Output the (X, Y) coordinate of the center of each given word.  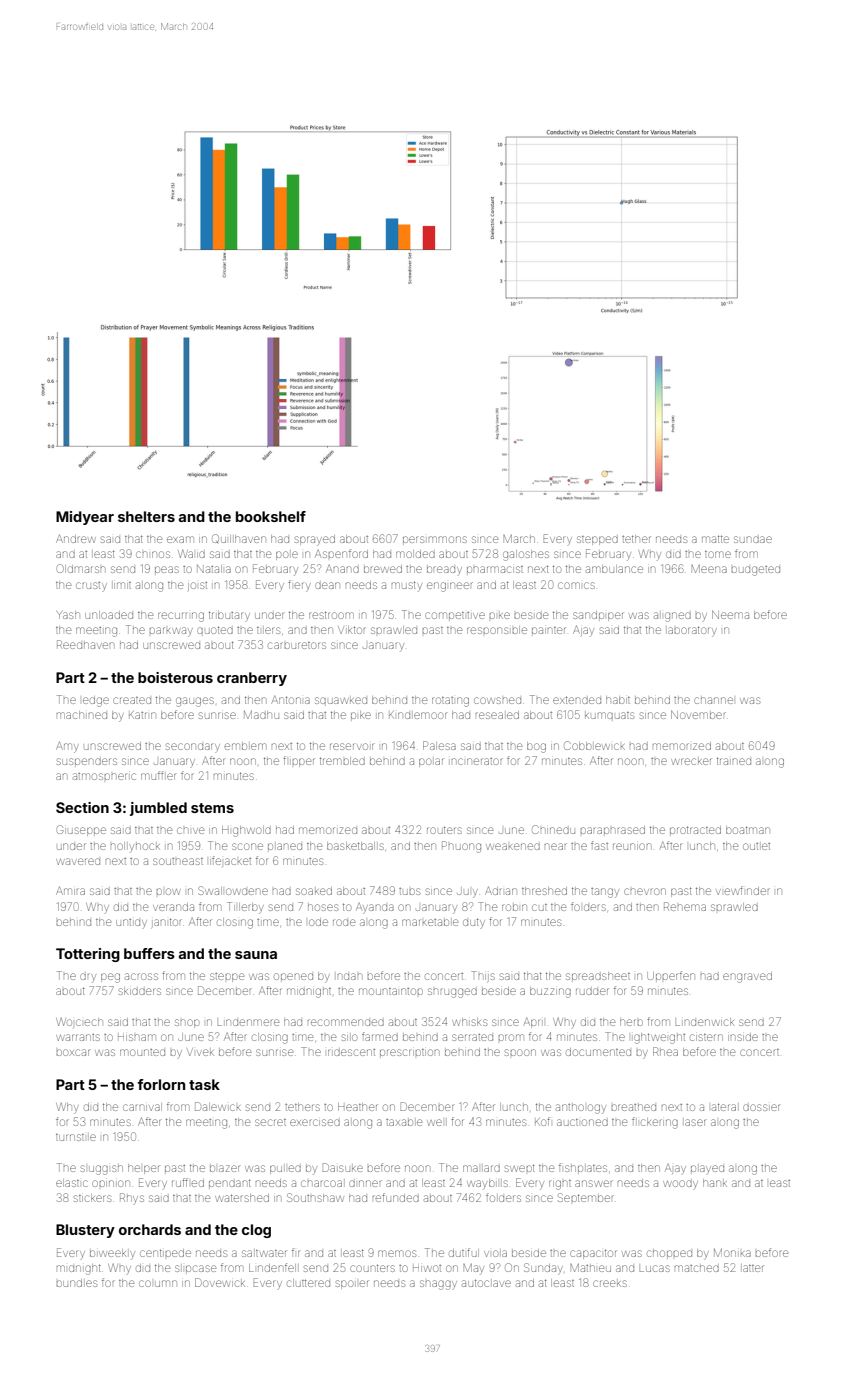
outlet (756, 846)
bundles (77, 1283)
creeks (610, 1283)
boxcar (73, 1052)
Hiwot (427, 1268)
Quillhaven (239, 538)
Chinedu (553, 829)
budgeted (756, 571)
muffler (158, 775)
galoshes (526, 555)
